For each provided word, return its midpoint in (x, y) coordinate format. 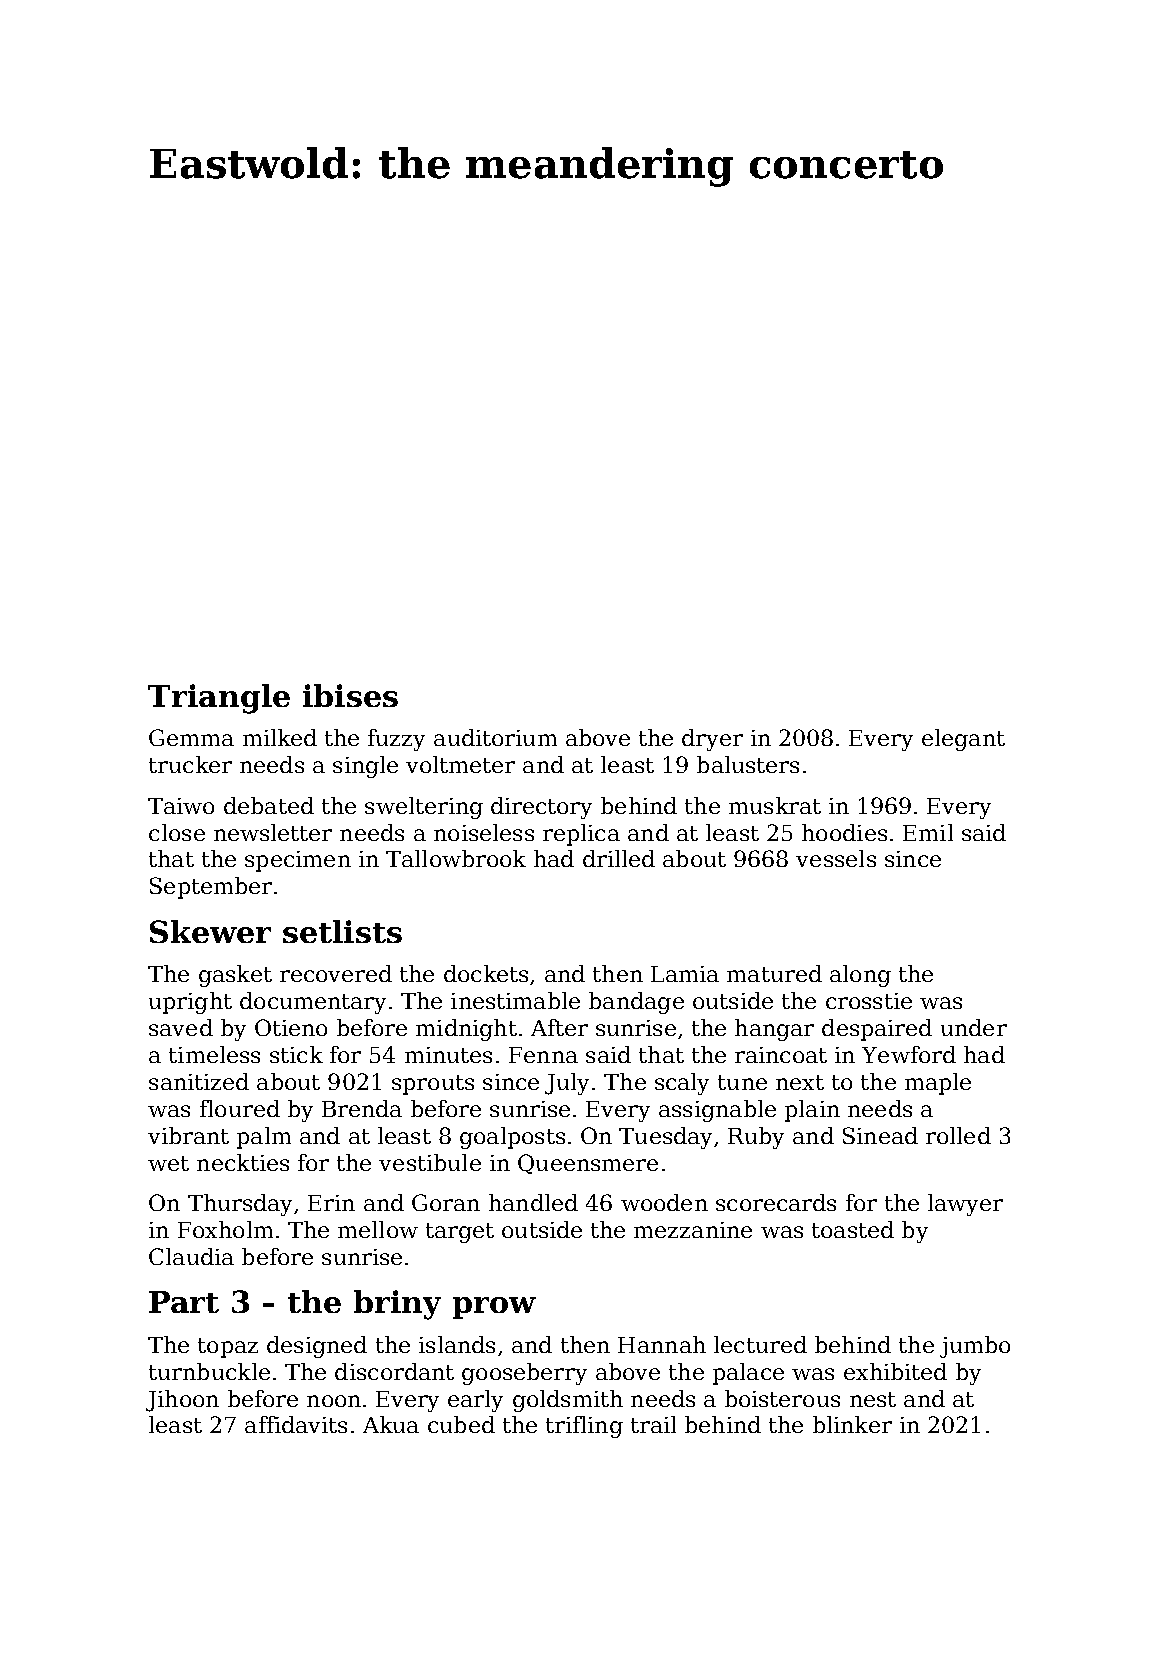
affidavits (296, 1424)
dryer (712, 740)
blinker (852, 1424)
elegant (963, 740)
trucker (190, 764)
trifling (584, 1427)
